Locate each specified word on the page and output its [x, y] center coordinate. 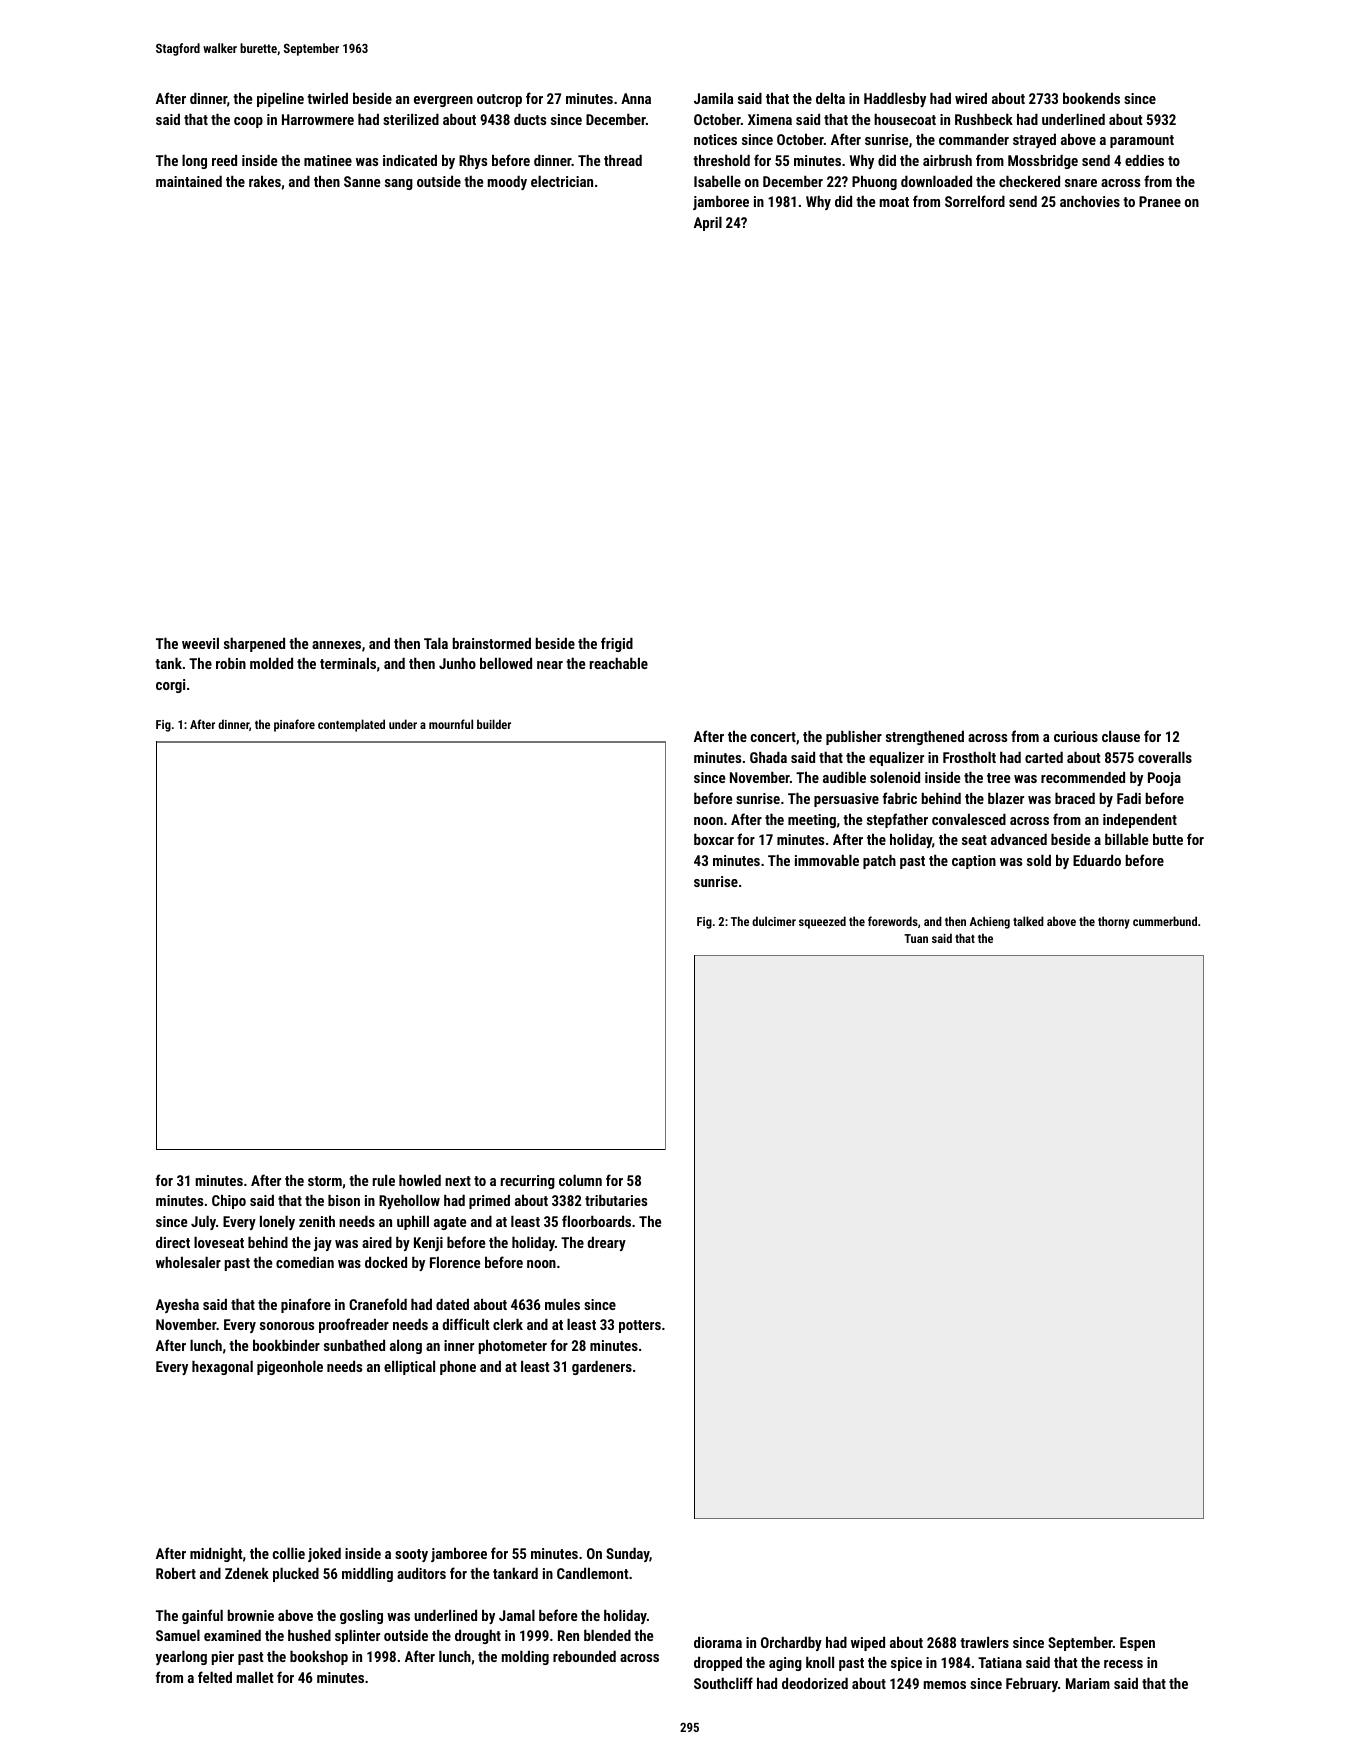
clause [1121, 736]
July [203, 1222]
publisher [854, 737]
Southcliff [723, 1683]
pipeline [280, 99]
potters [640, 1326]
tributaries [616, 1200]
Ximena [770, 119]
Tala [436, 643]
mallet [255, 1677]
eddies [1144, 160]
